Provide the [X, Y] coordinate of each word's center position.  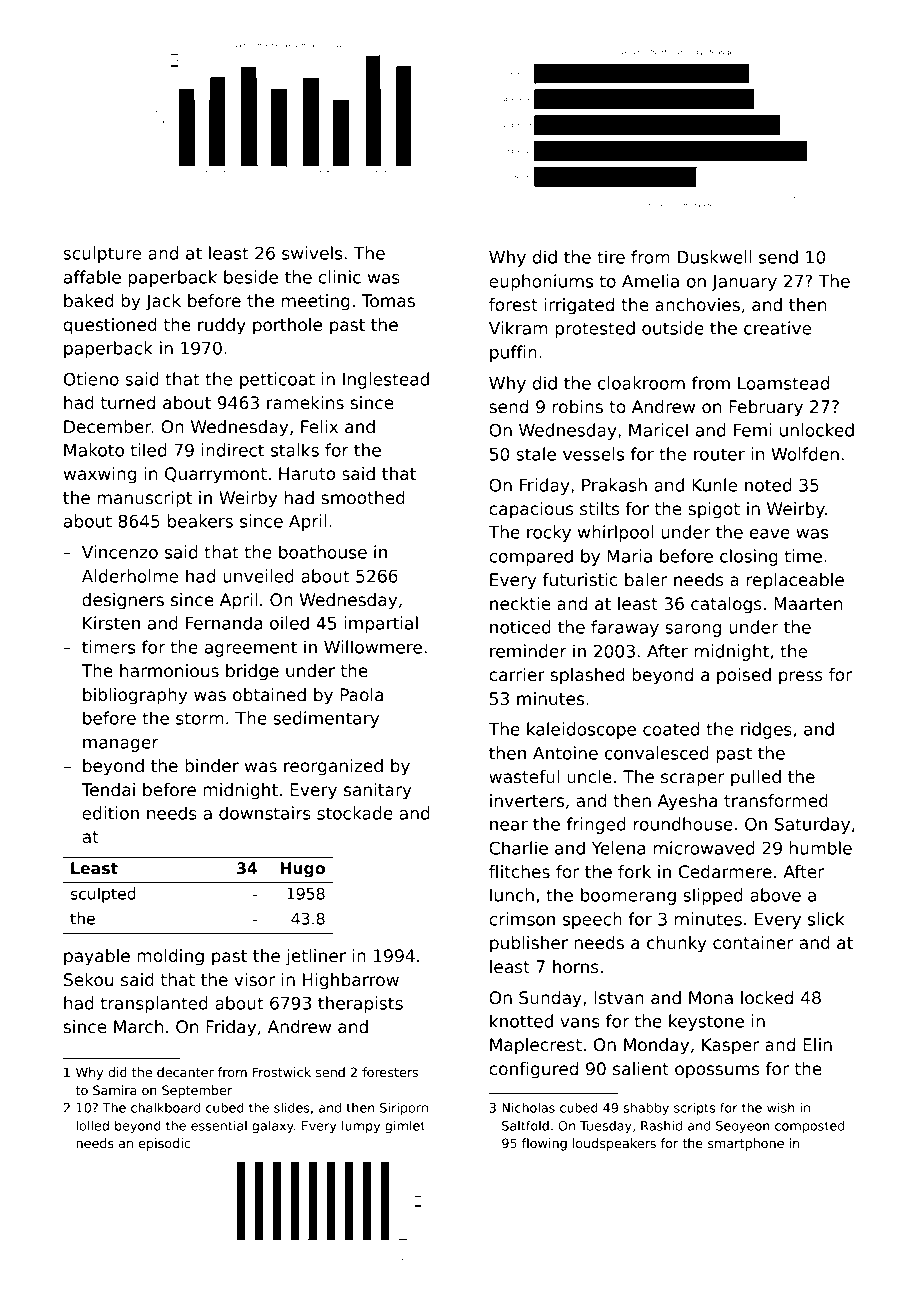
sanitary [378, 791]
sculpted [103, 895]
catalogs [726, 605]
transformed [776, 801]
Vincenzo [120, 552]
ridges [766, 730]
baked [89, 301]
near [509, 826]
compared [531, 557]
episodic [164, 1144]
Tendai [108, 790]
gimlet [405, 1126]
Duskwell [714, 257]
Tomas [388, 301]
